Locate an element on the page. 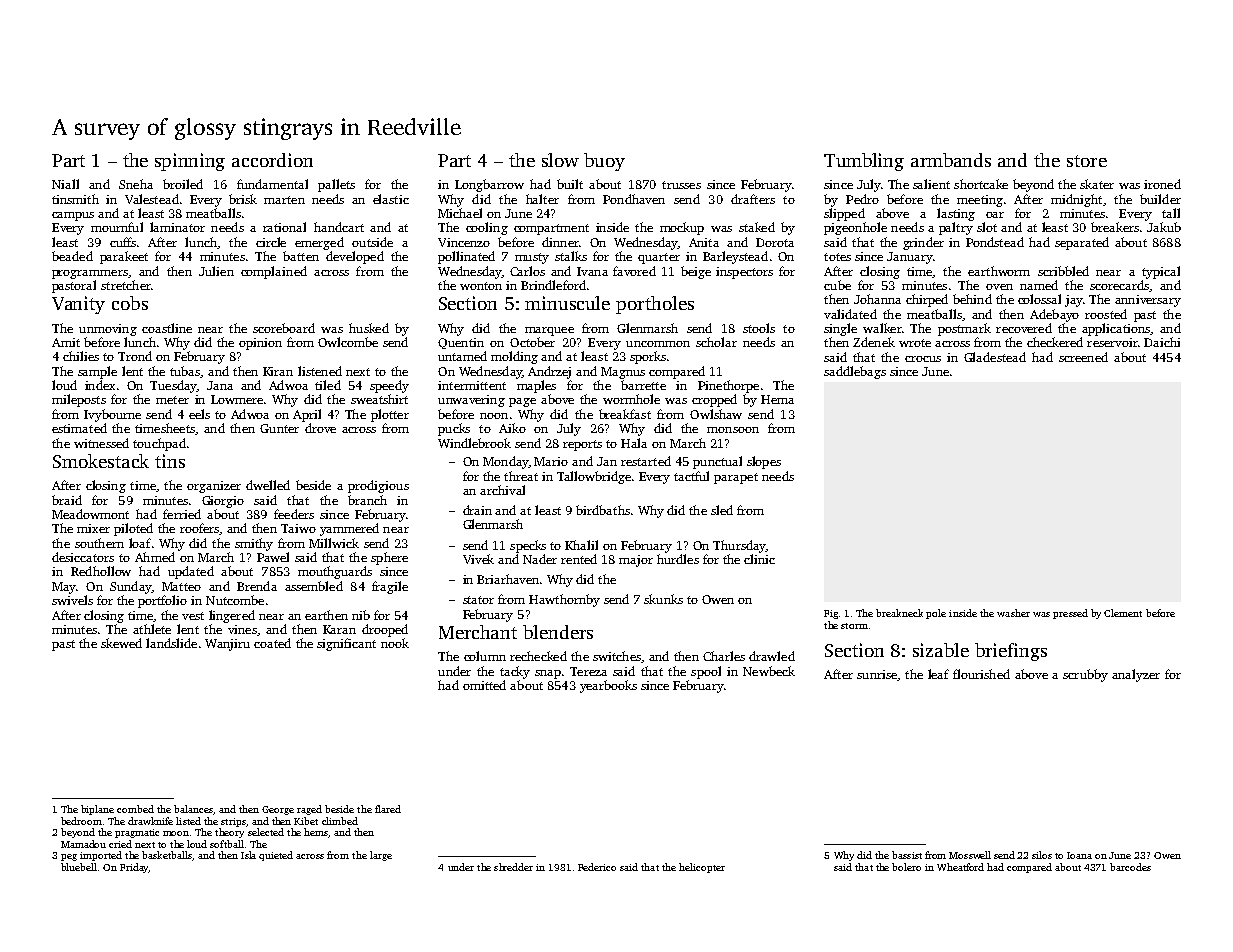 Image resolution: width=1233 pixels, height=952 pixels. mournful is located at coordinates (117, 227).
